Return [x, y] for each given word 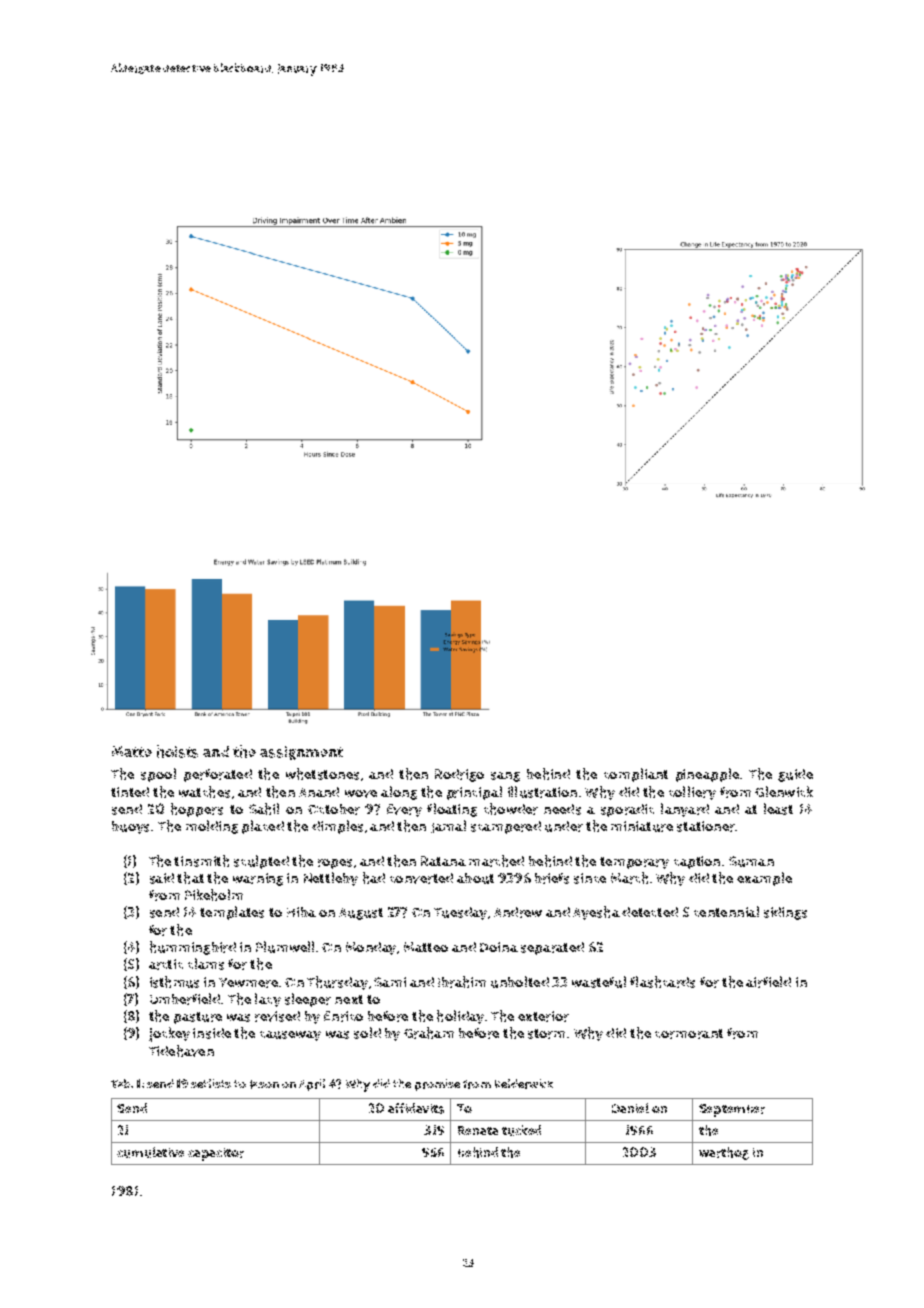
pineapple [707, 775]
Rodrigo [459, 775]
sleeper [308, 1000]
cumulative [150, 1152]
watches [204, 792]
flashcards [662, 982]
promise [437, 1085]
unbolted [520, 982]
